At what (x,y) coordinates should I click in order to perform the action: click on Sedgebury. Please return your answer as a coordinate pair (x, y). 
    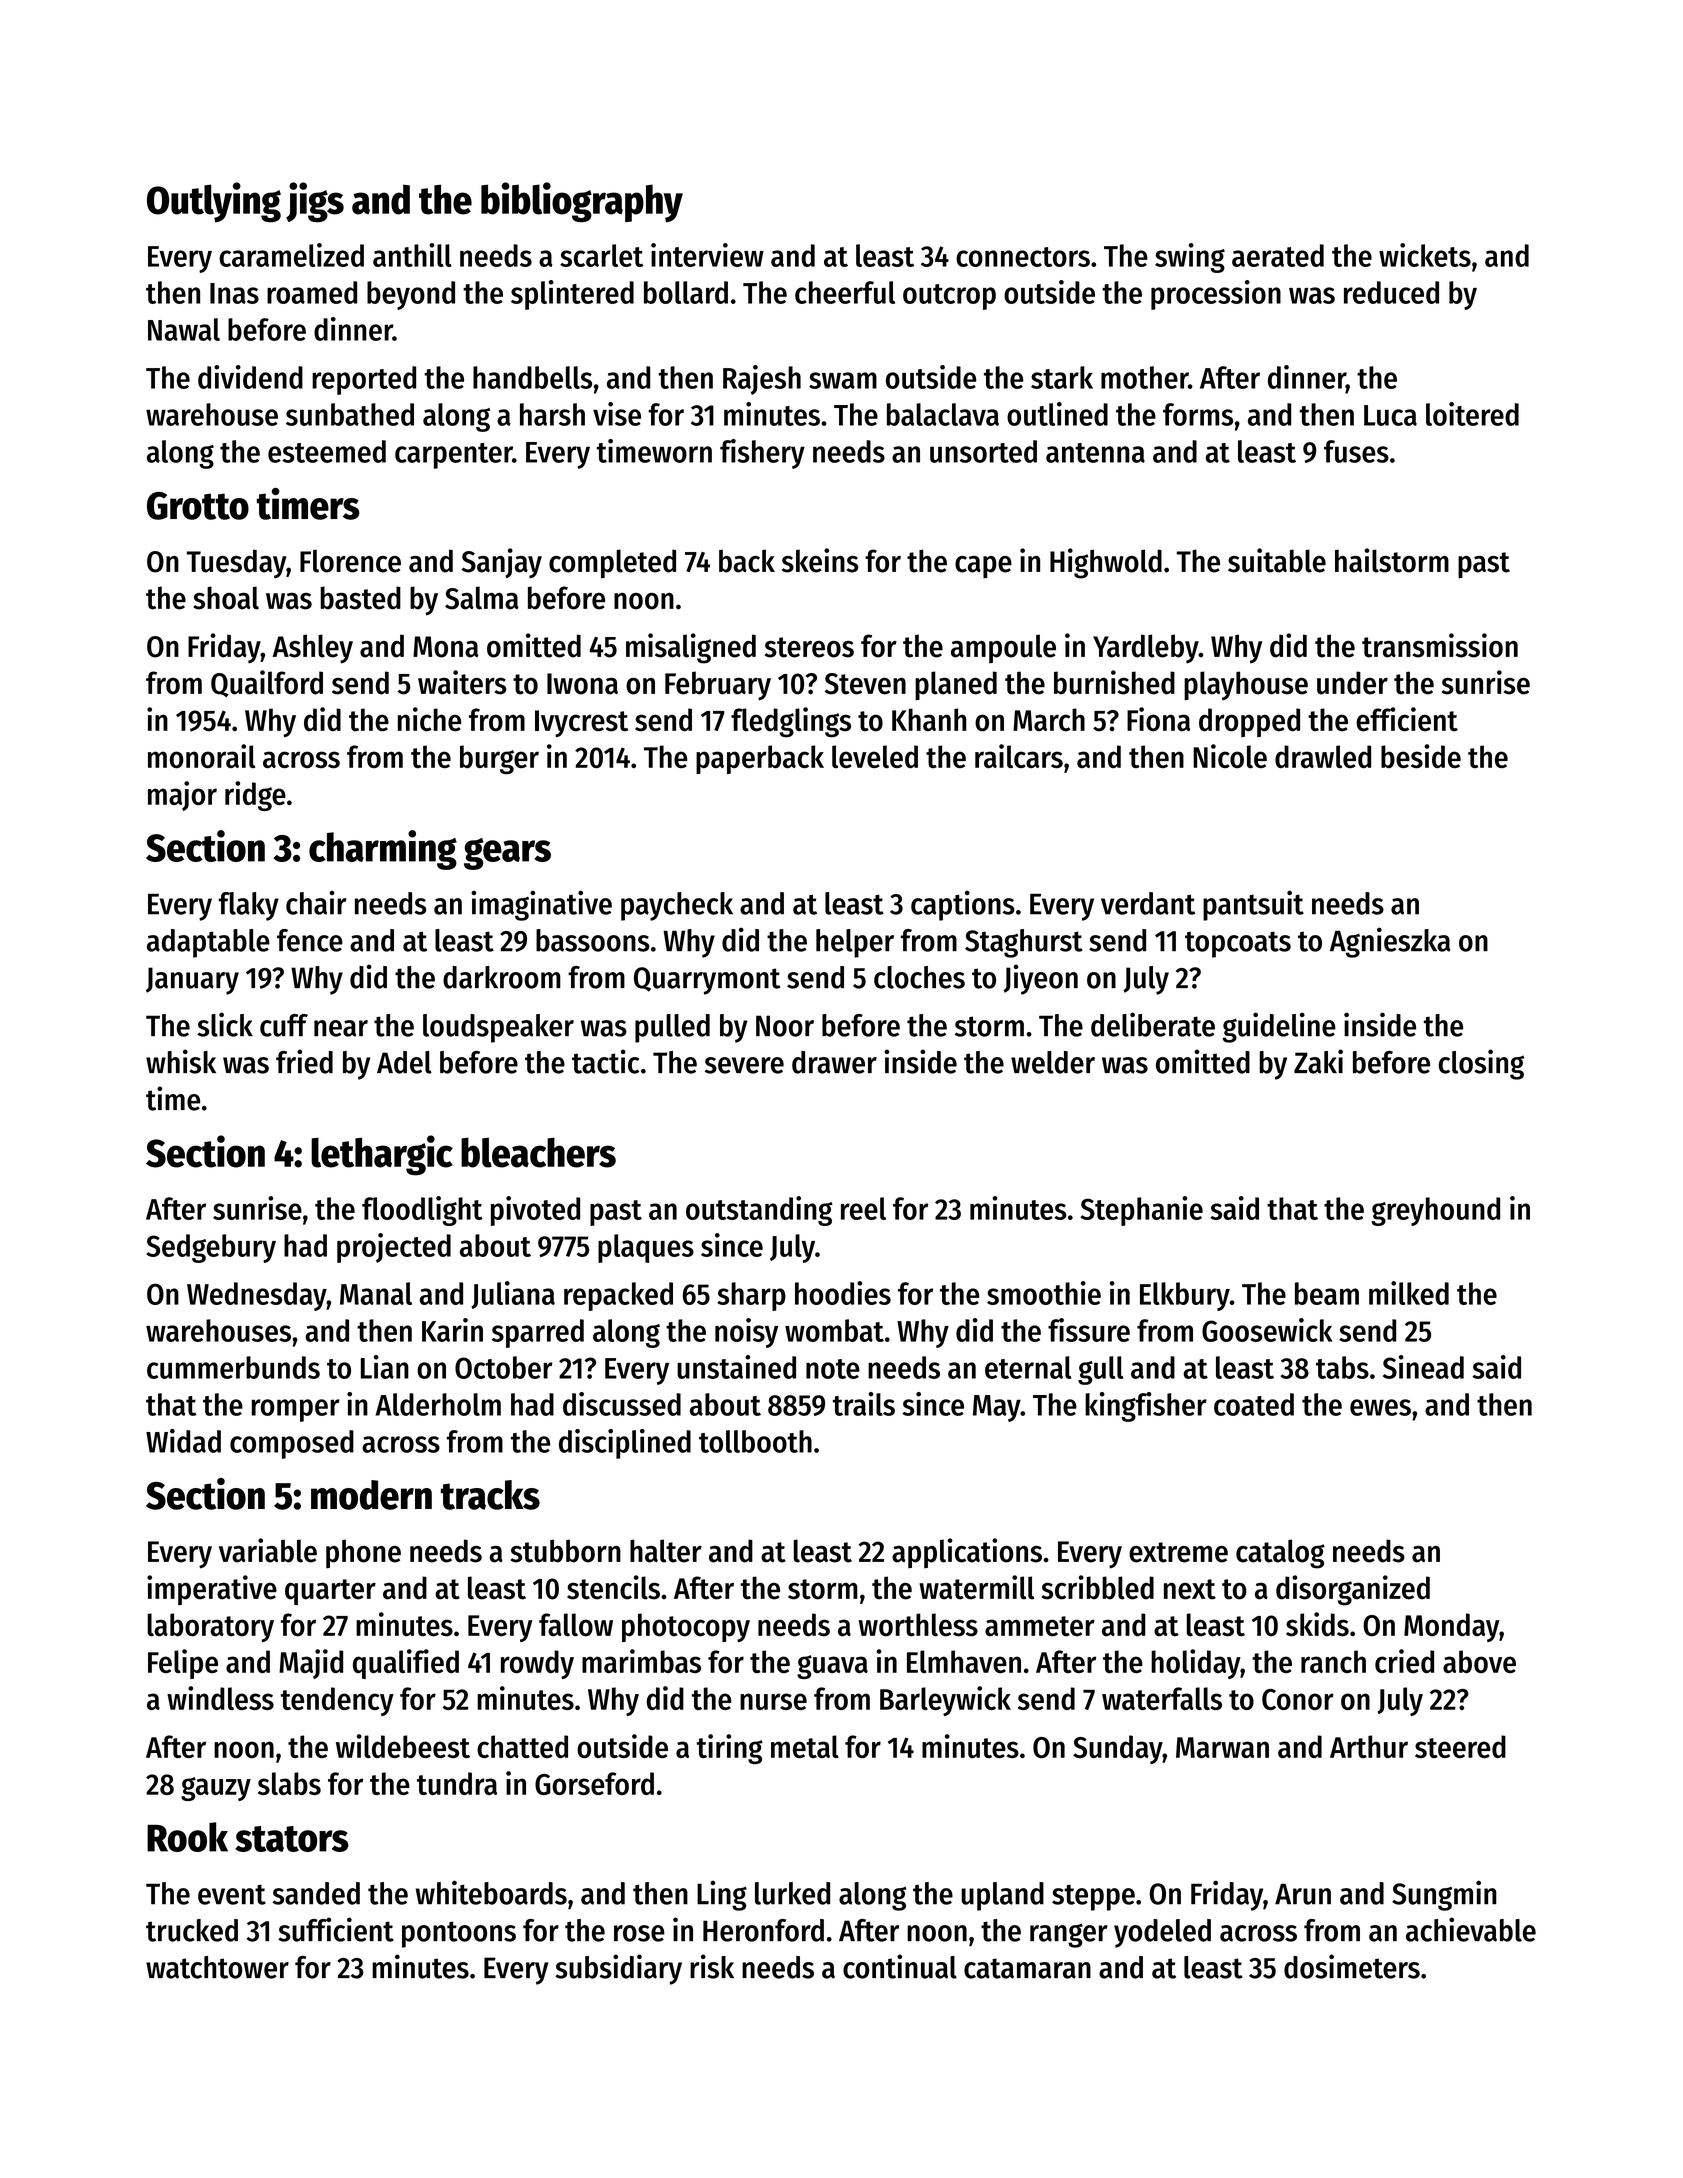
    Looking at the image, I should click on (211, 1248).
